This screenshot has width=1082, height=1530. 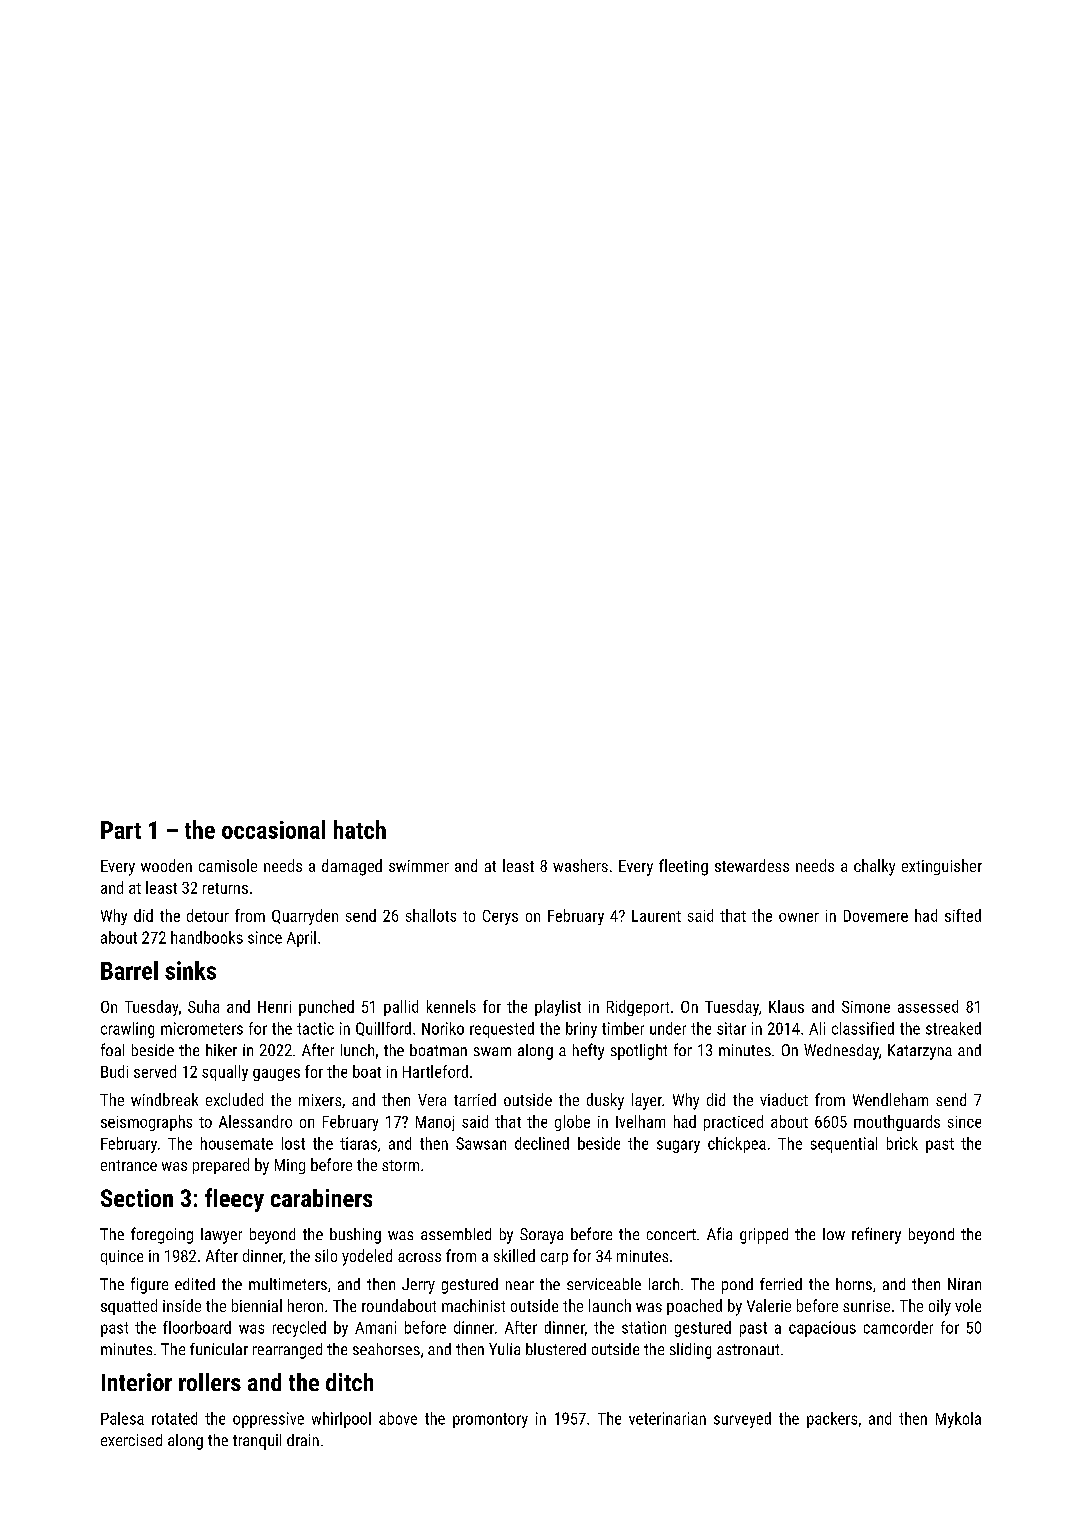 I want to click on promontory, so click(x=490, y=1420).
